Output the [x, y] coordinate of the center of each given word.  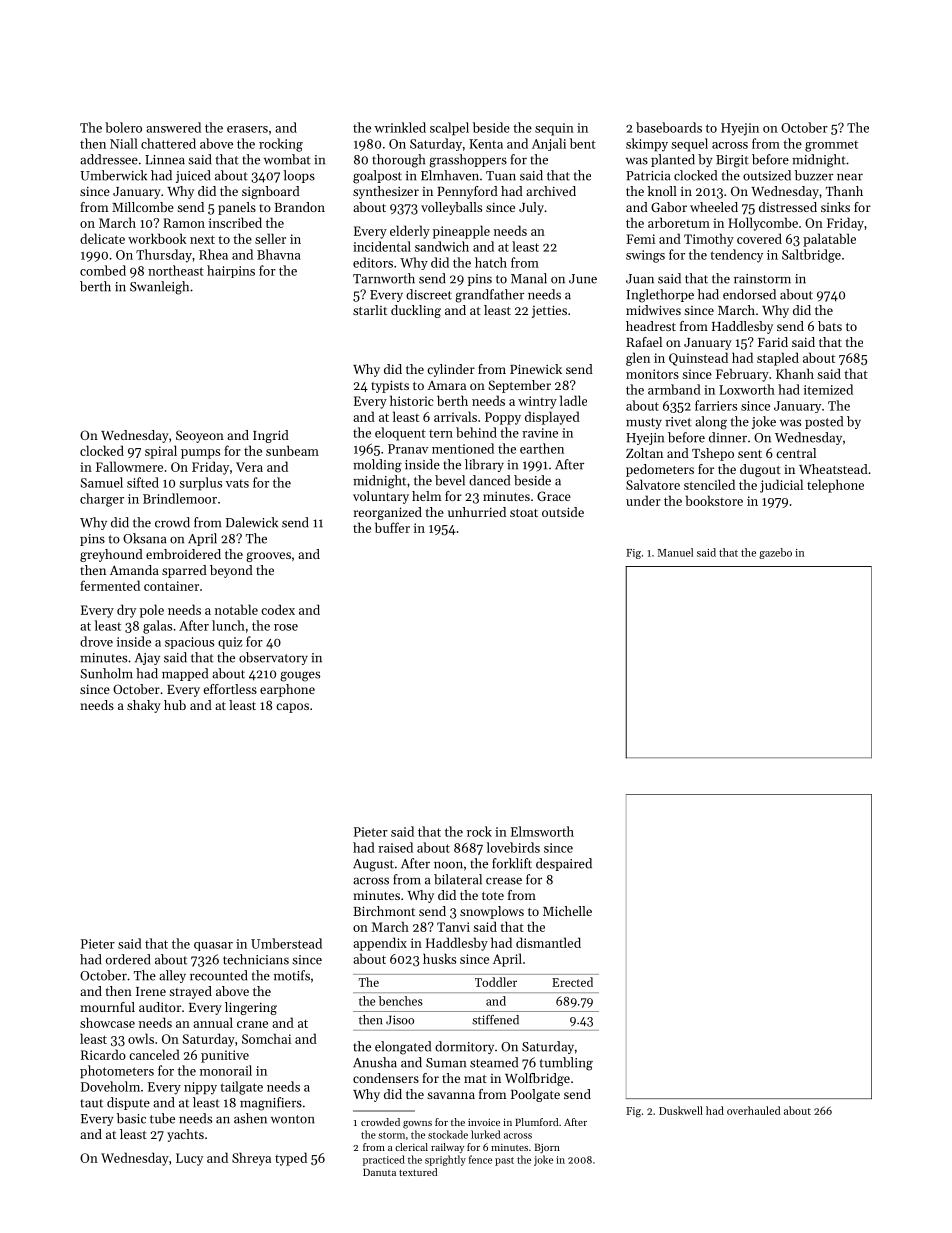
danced [489, 480]
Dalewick [252, 522]
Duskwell [681, 1110]
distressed [788, 207]
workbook [157, 238]
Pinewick [536, 369]
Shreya [251, 1159]
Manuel [675, 552]
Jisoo [400, 1020]
